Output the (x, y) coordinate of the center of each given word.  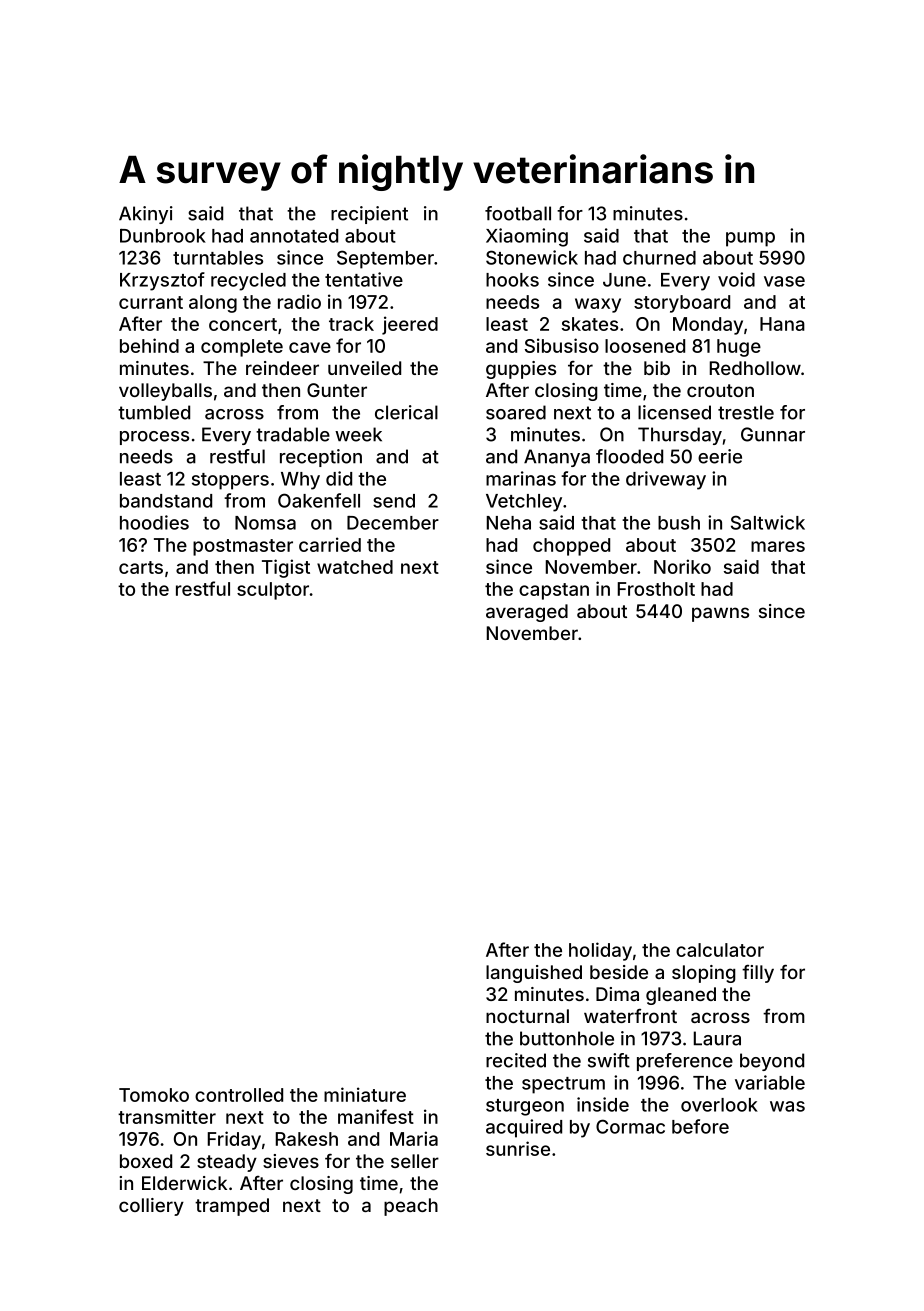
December (393, 523)
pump (750, 239)
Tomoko (154, 1095)
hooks (512, 280)
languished (534, 974)
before (700, 1126)
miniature (365, 1094)
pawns (720, 614)
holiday (600, 951)
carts (141, 567)
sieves (291, 1161)
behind (149, 345)
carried (330, 544)
